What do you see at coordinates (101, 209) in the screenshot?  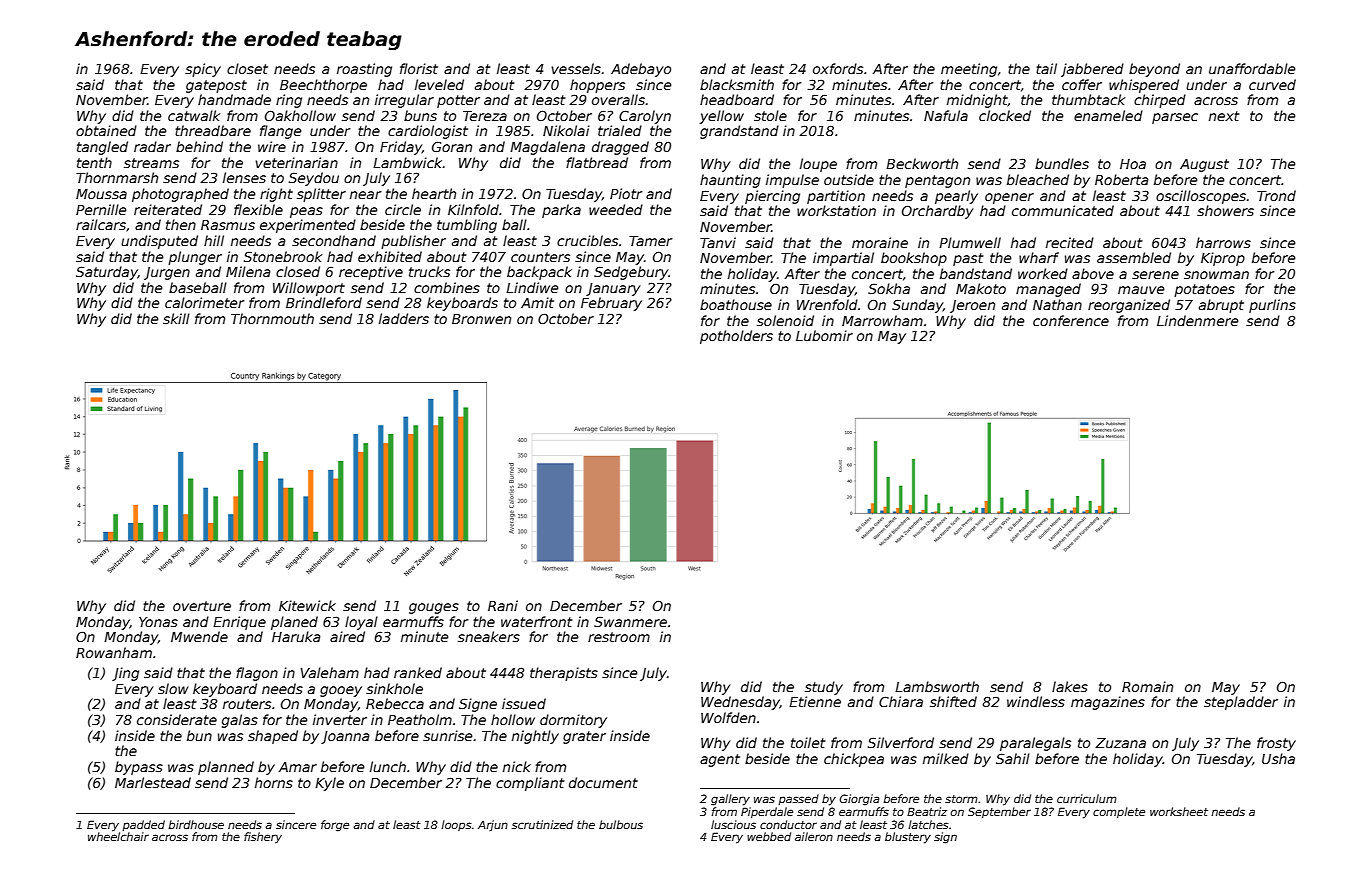 I see `Pernille` at bounding box center [101, 209].
